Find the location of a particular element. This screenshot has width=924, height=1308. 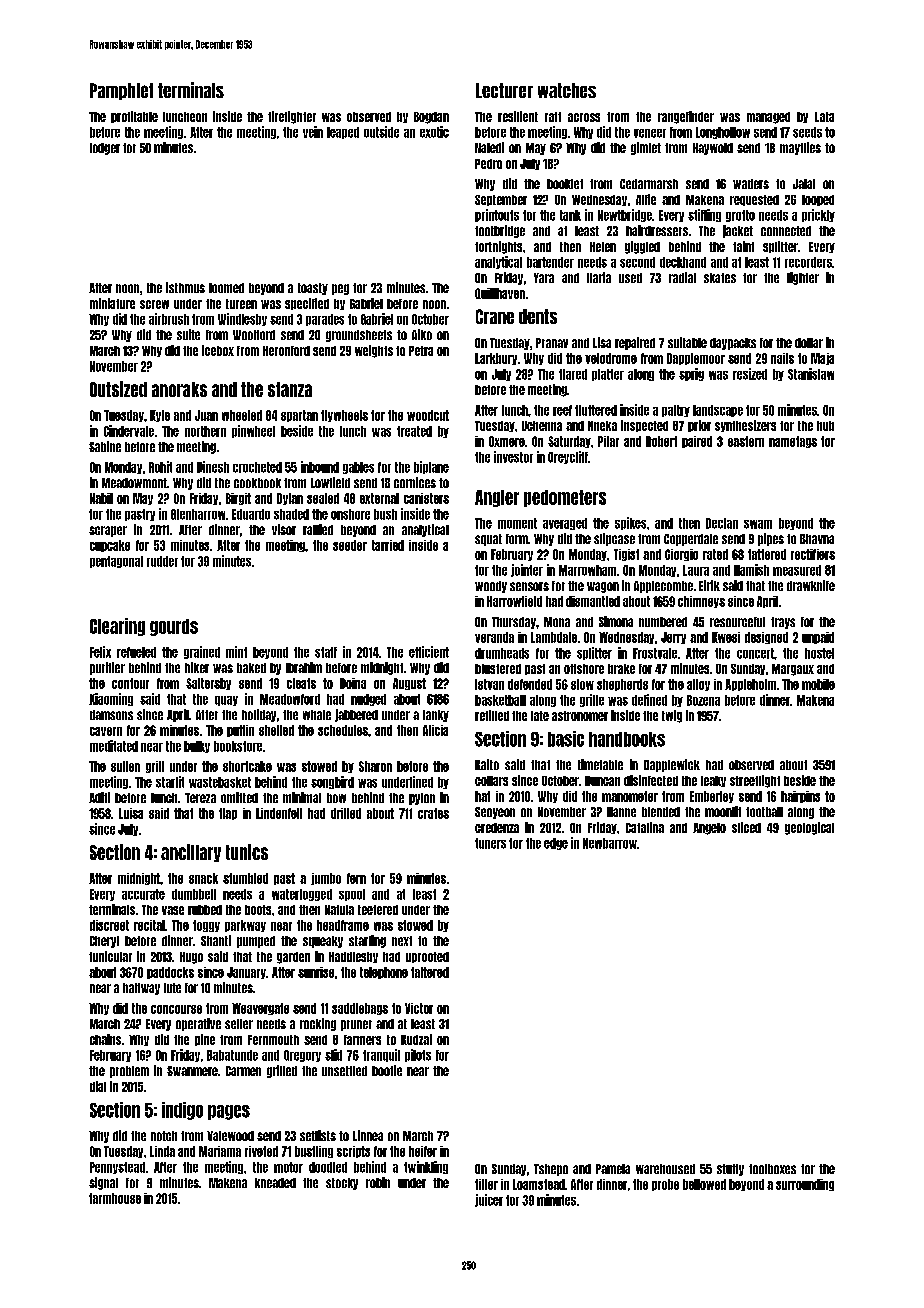

Bogdan is located at coordinates (431, 118).
